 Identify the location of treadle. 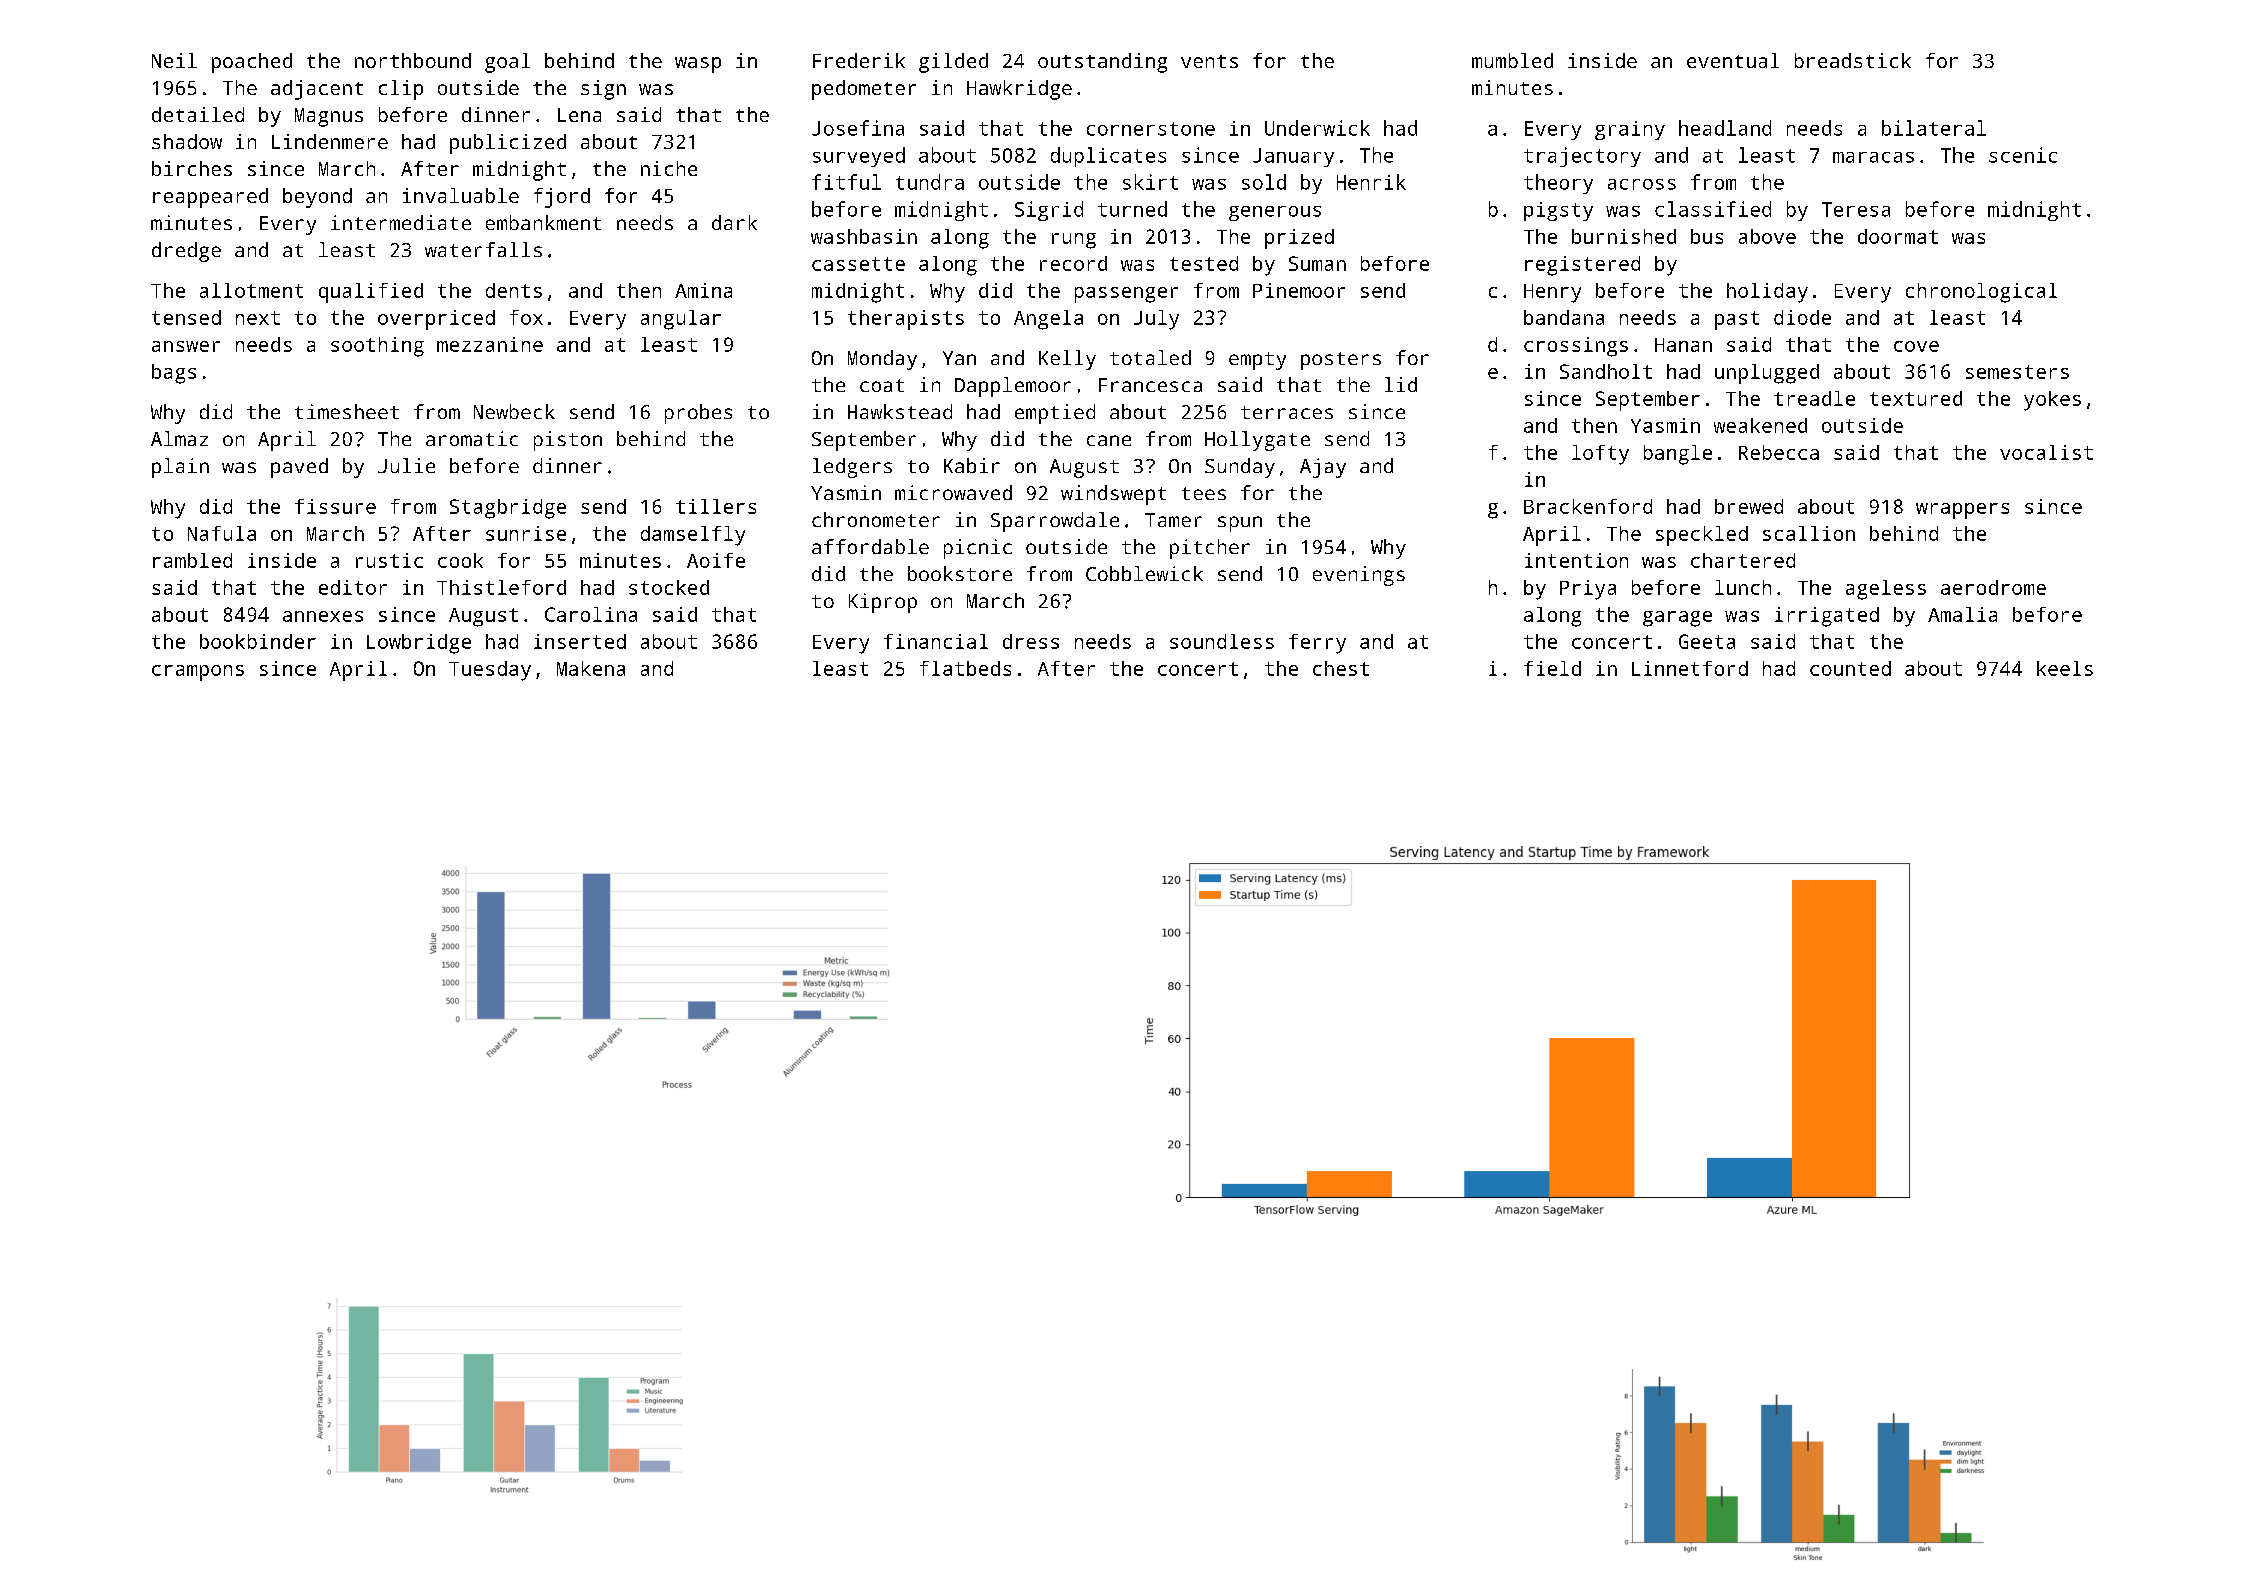
(1814, 398).
